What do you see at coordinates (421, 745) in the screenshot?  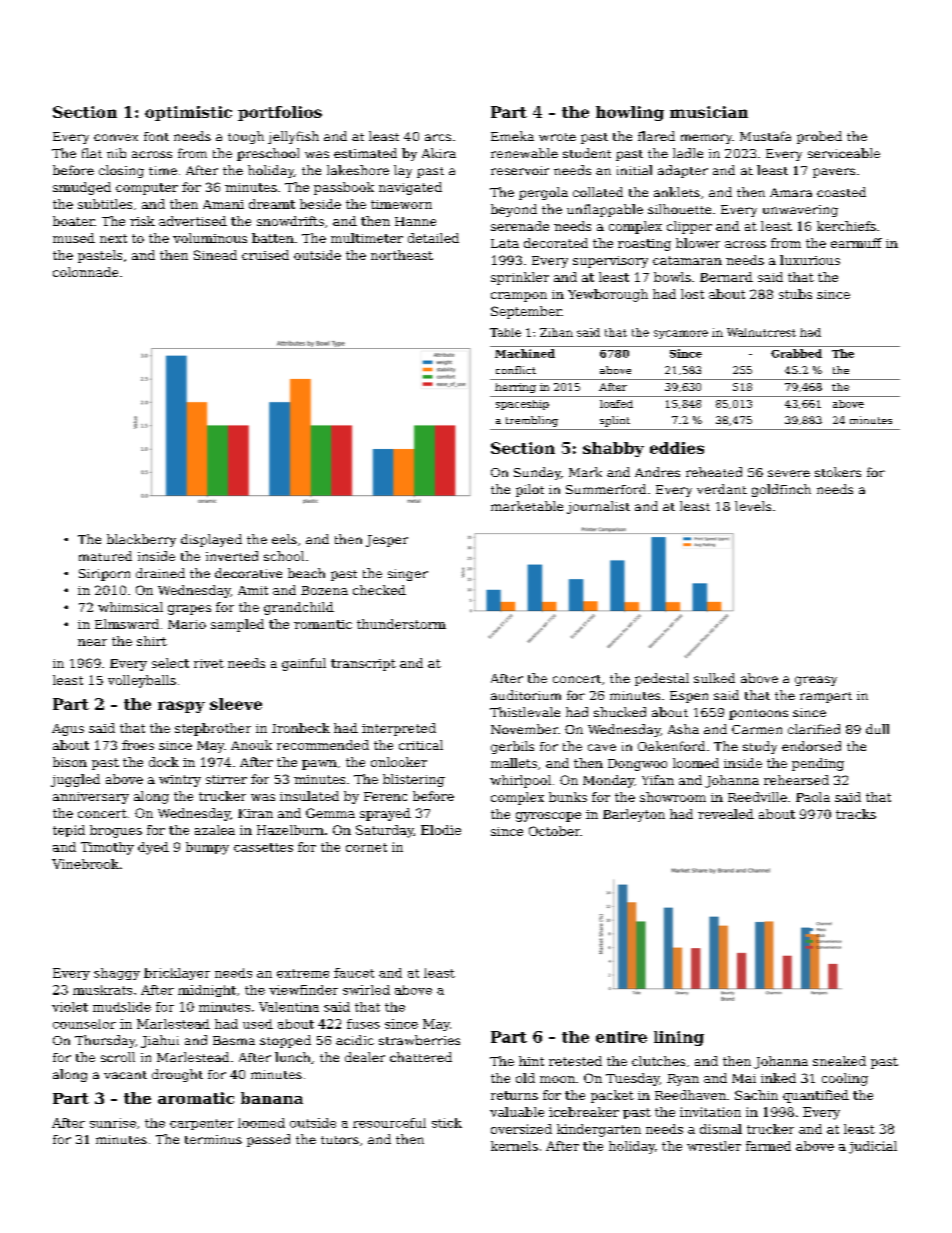 I see `critical` at bounding box center [421, 745].
